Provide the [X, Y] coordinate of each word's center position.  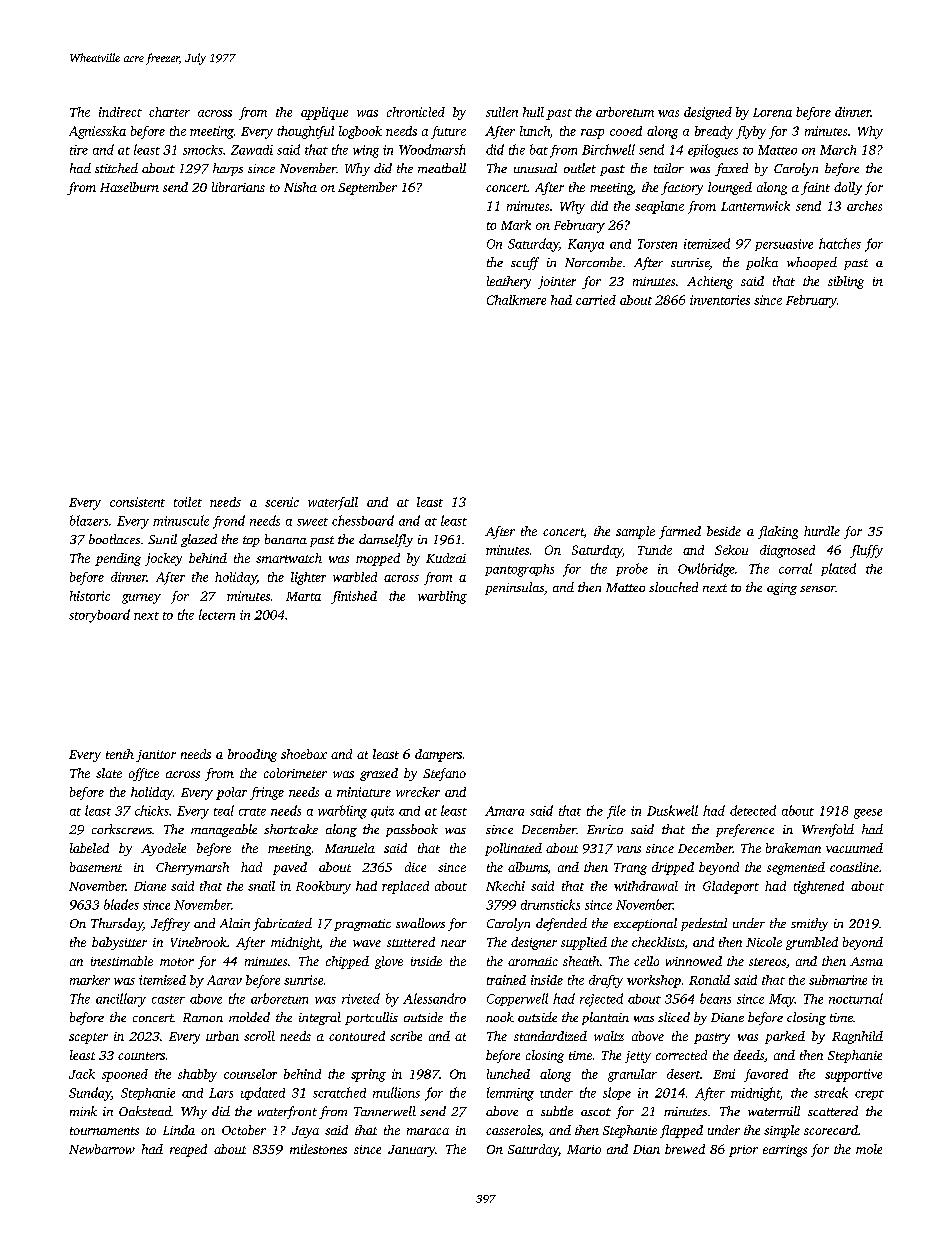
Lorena [772, 112]
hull [533, 112]
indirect [120, 112]
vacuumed [854, 848]
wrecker [418, 792]
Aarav [224, 980]
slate [109, 773]
